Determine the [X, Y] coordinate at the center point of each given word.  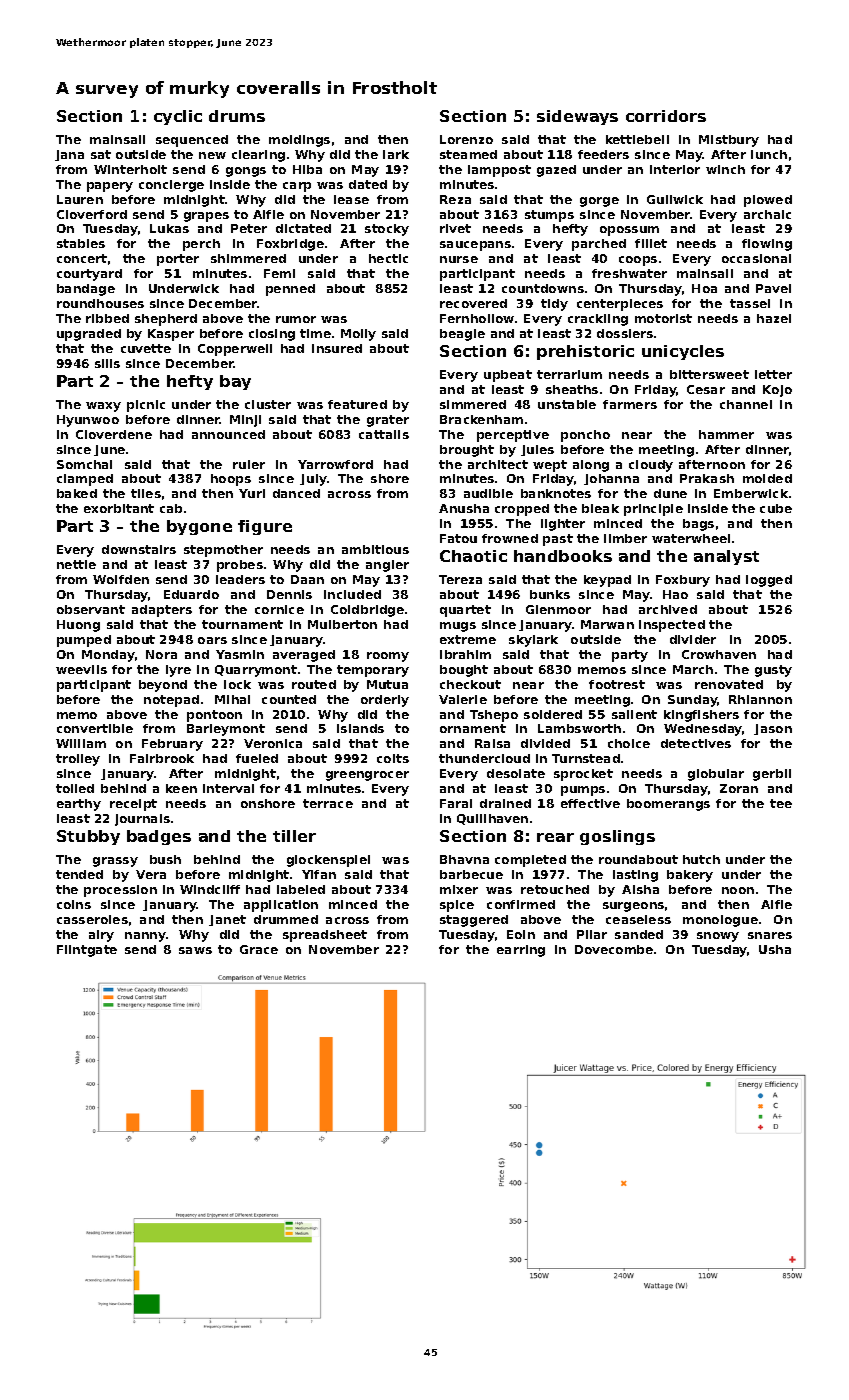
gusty [773, 671]
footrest [617, 684]
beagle [462, 335]
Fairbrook [162, 758]
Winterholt [130, 169]
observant [91, 609]
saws [195, 950]
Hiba [307, 169]
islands [360, 728]
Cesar [706, 389]
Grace [259, 949]
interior [675, 169]
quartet [465, 611]
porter [178, 260]
